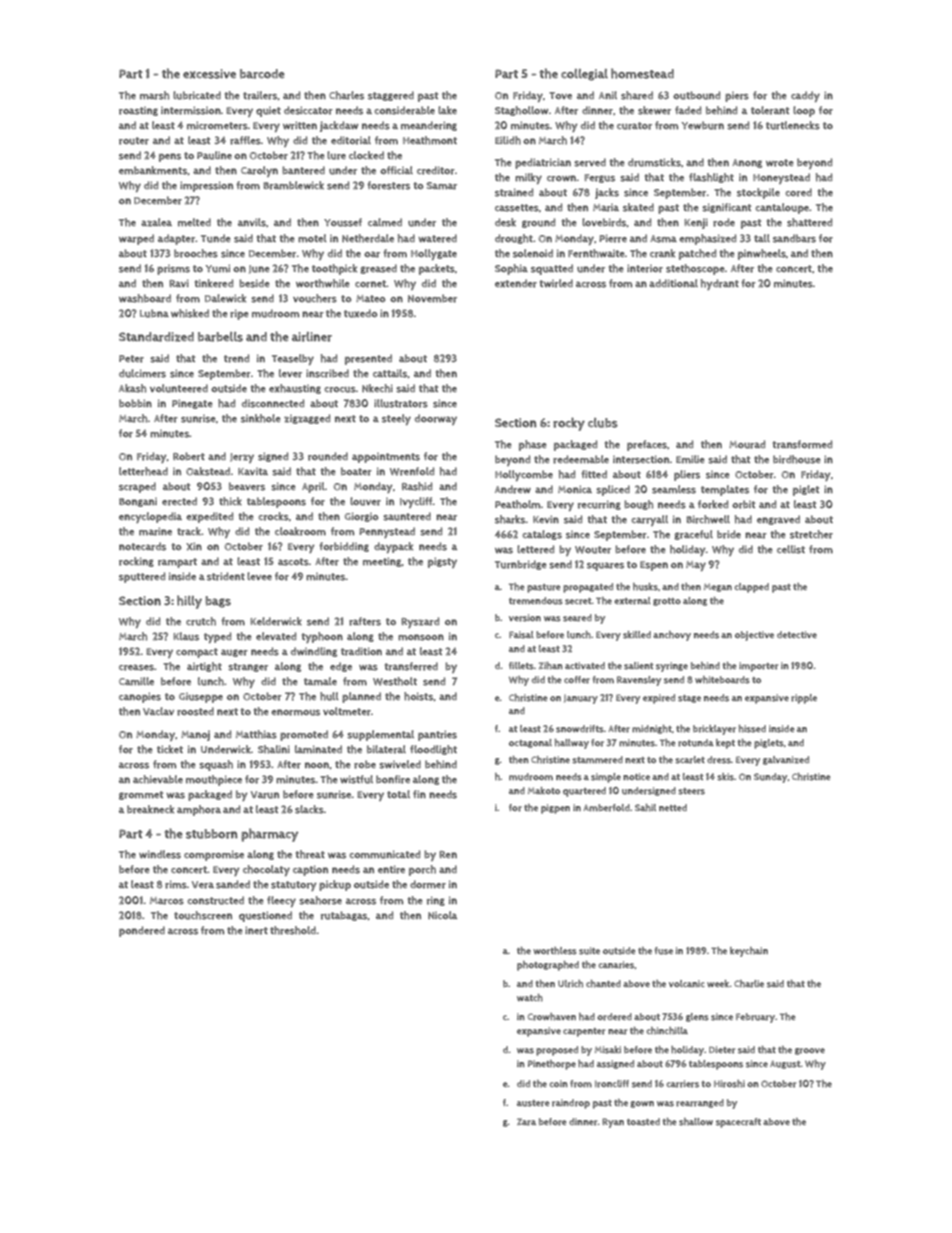 Image resolution: width=952 pixels, height=1233 pixels. What do you see at coordinates (786, 760) in the page?
I see `galvanized` at bounding box center [786, 760].
